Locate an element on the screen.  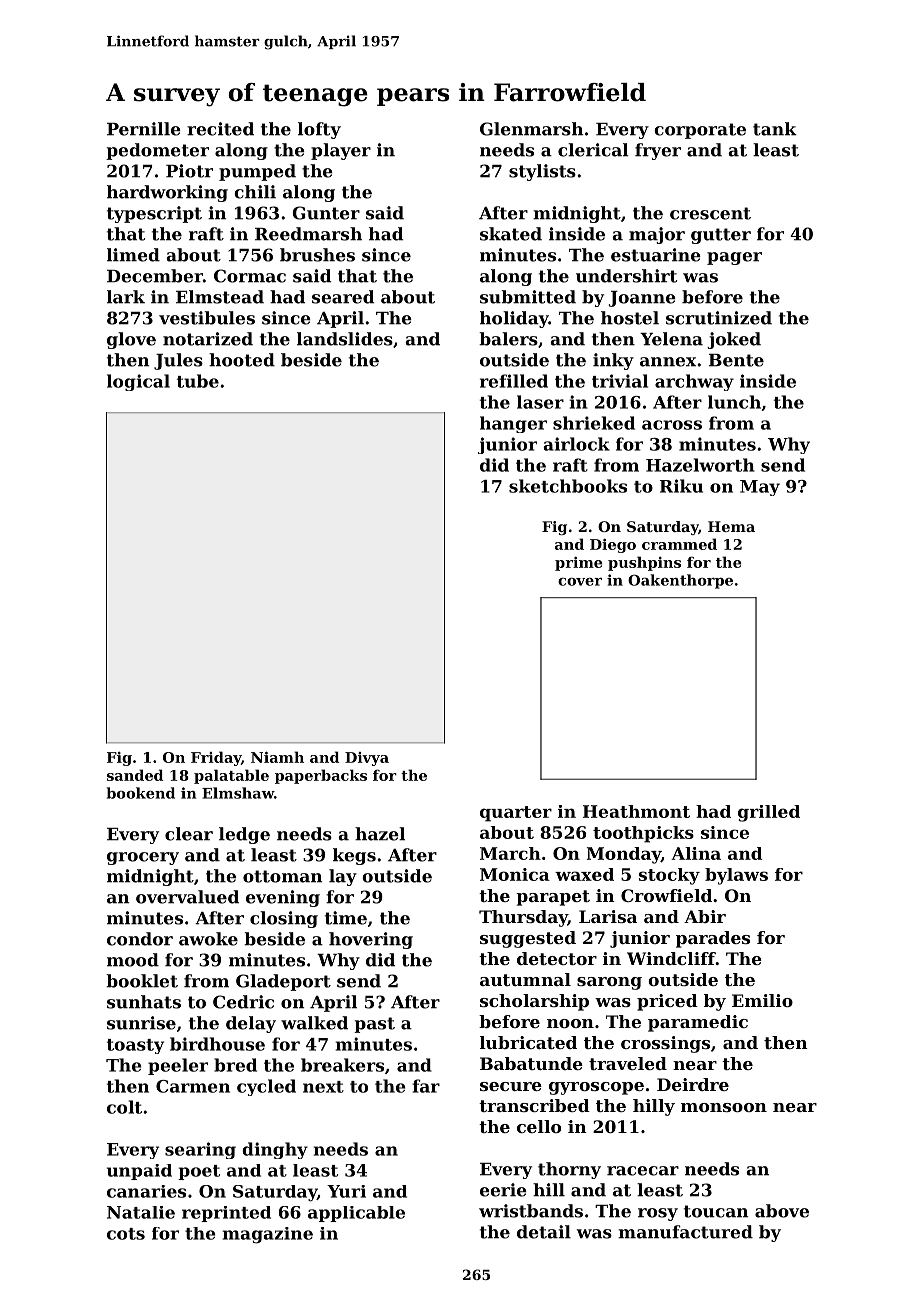
hanger is located at coordinates (513, 424).
